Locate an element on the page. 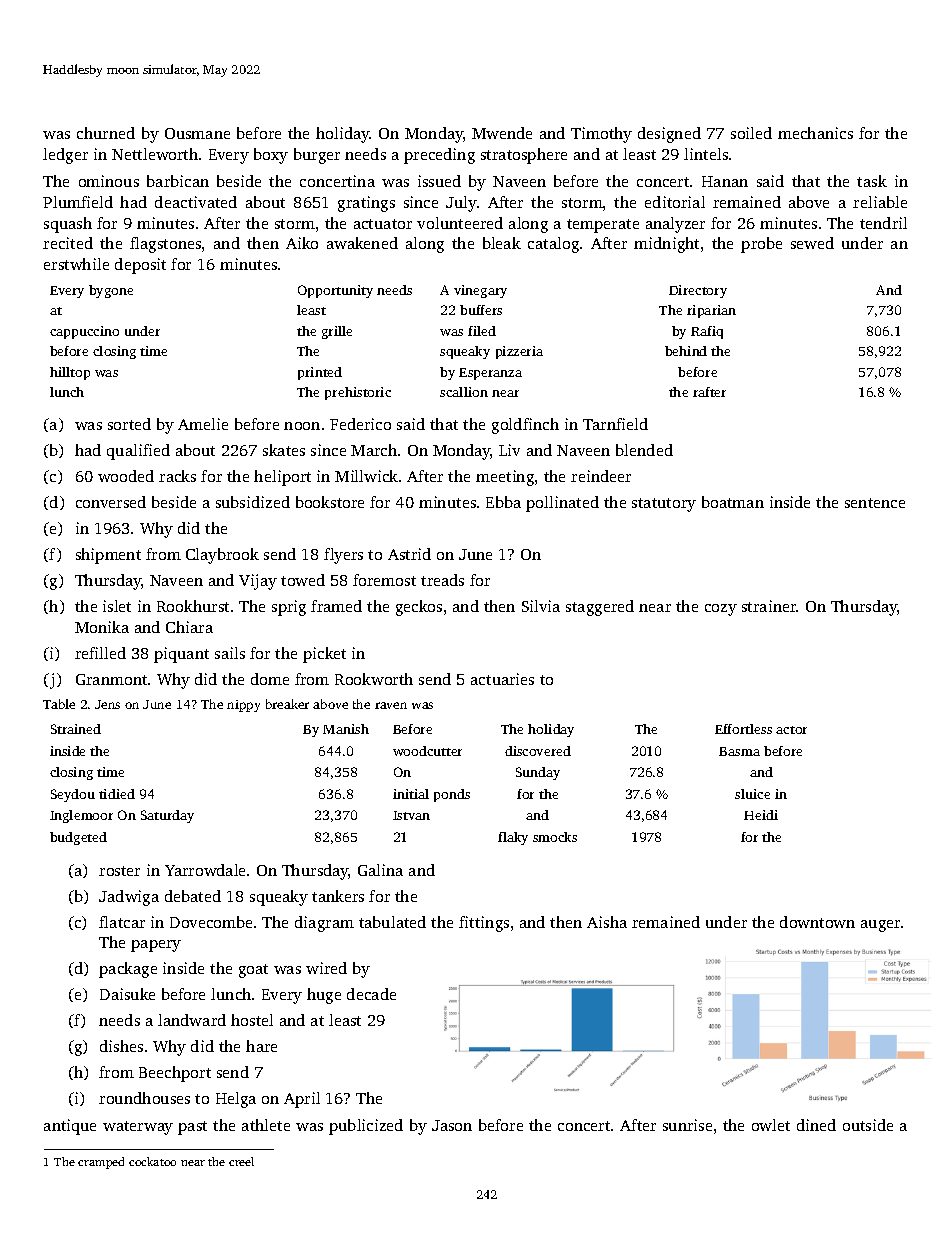  islet is located at coordinates (117, 606).
